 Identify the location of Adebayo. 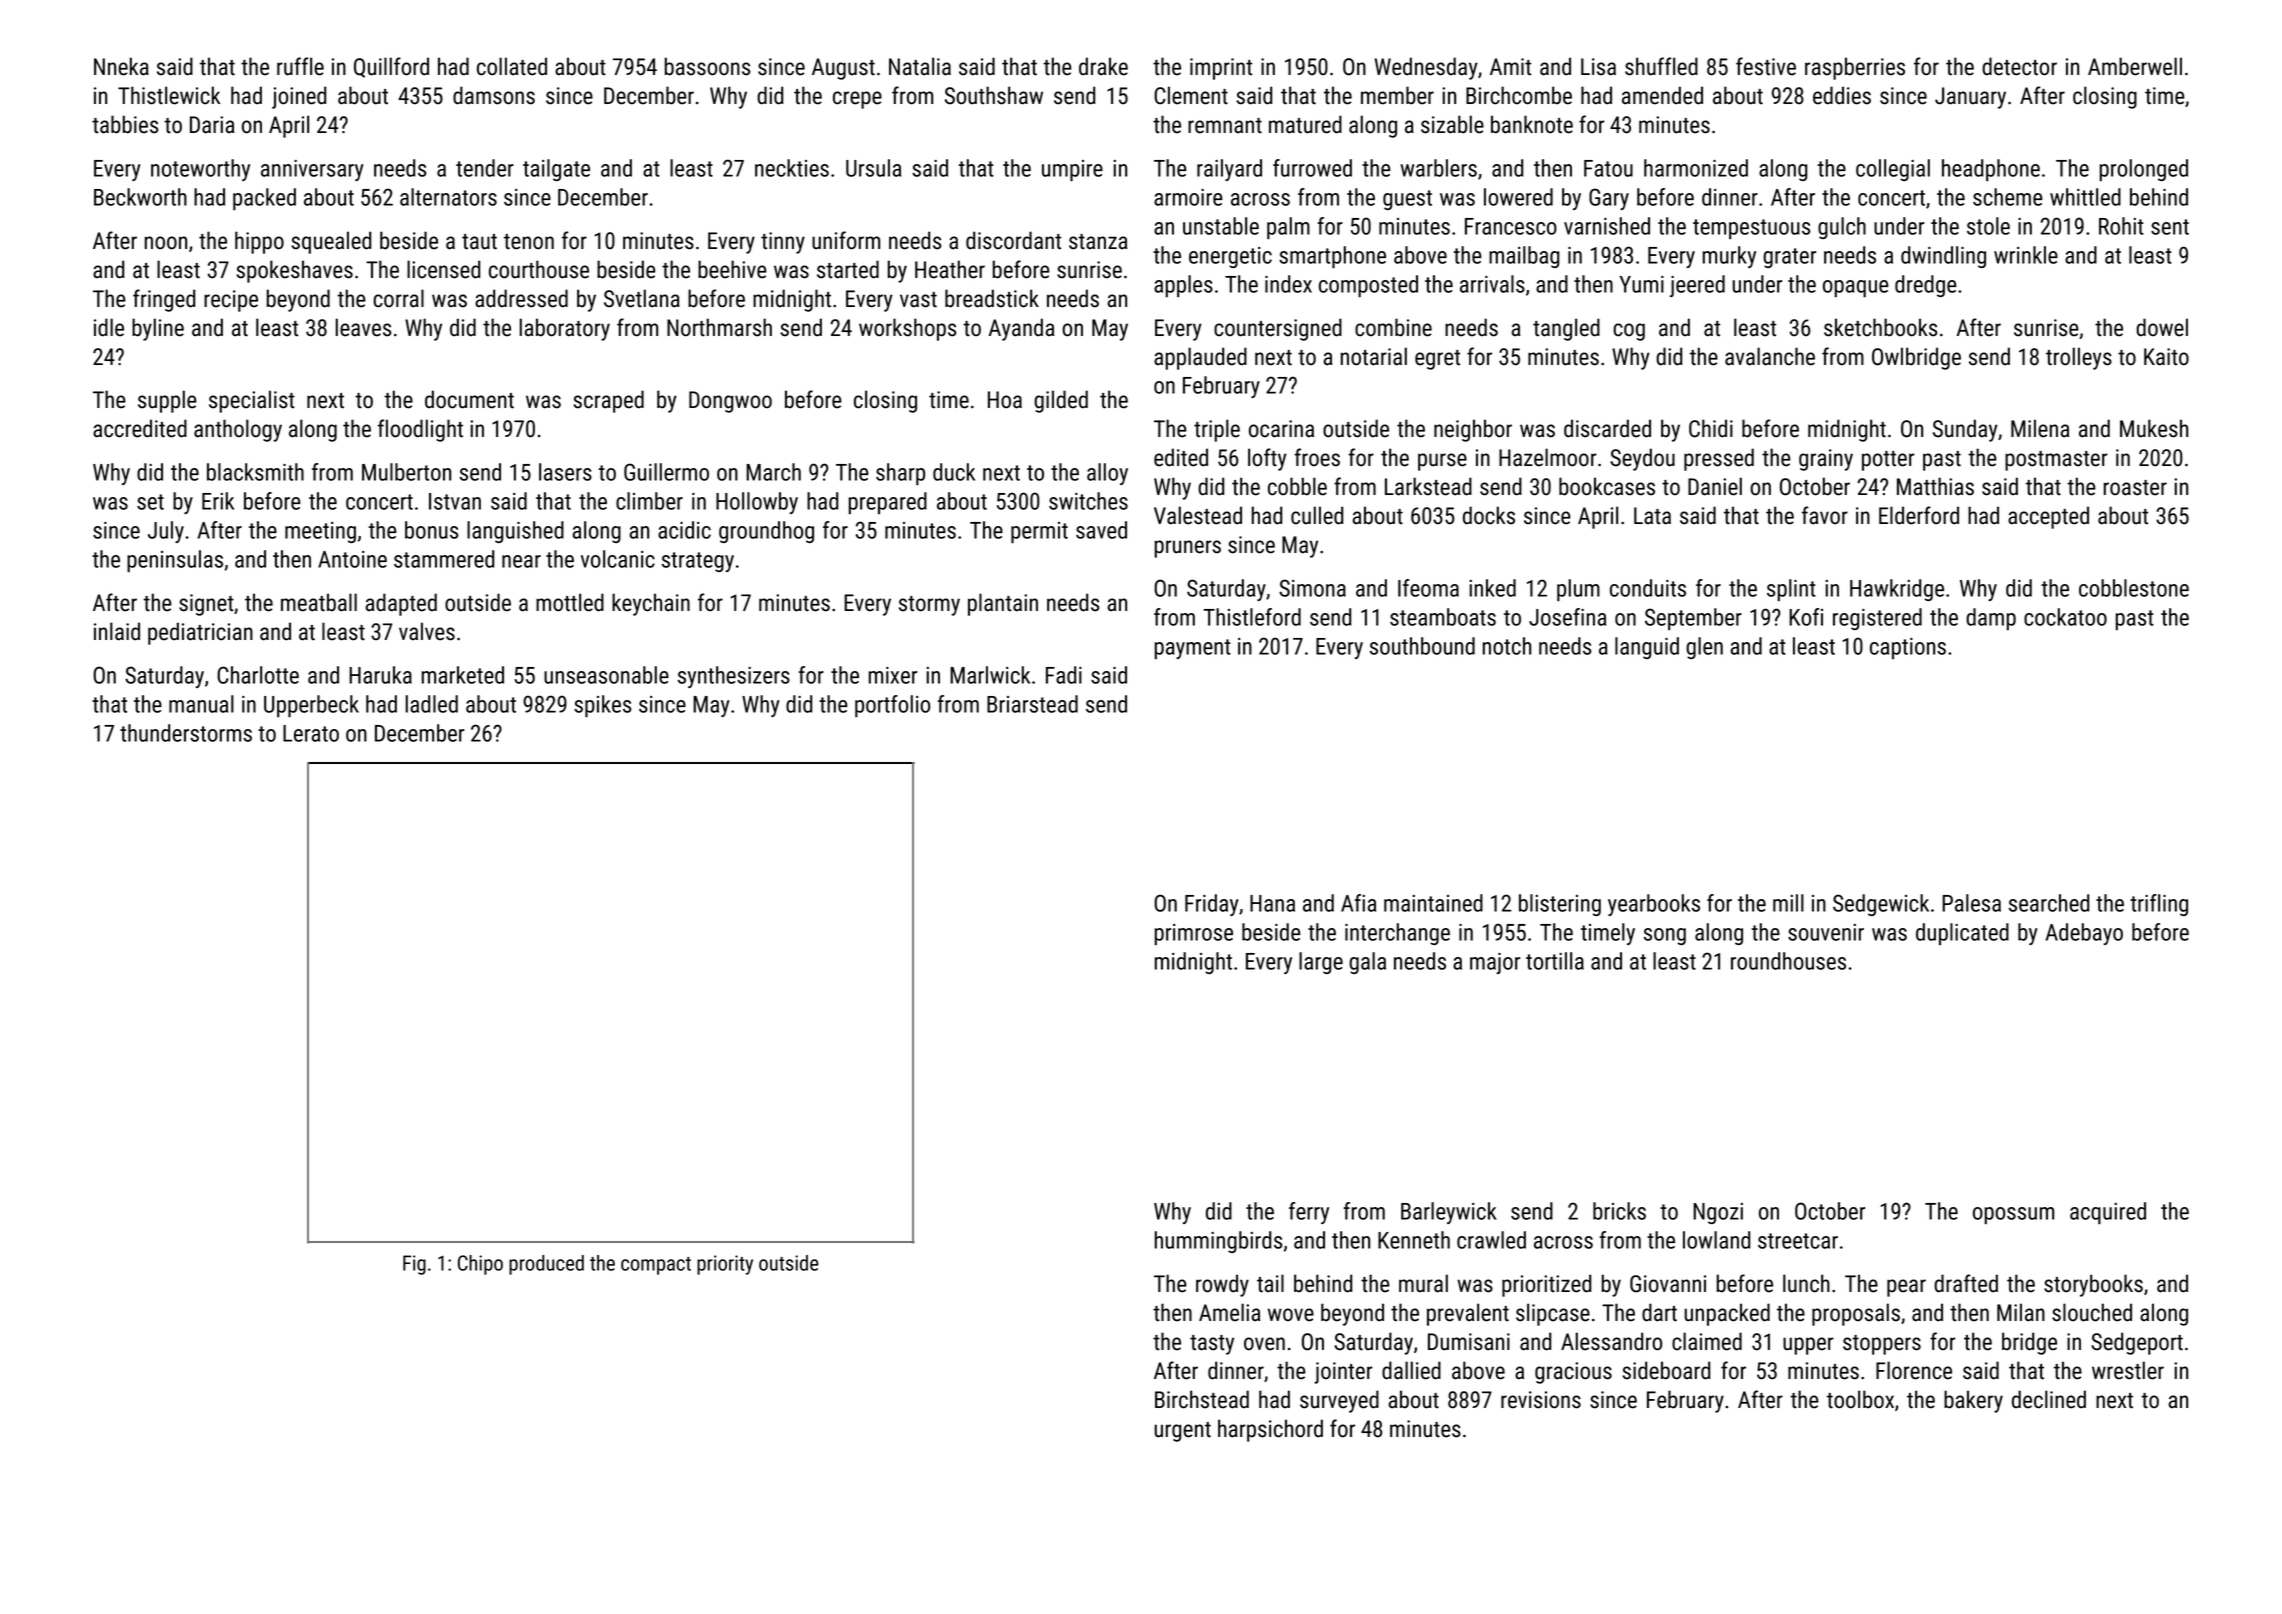
(2084, 934).
